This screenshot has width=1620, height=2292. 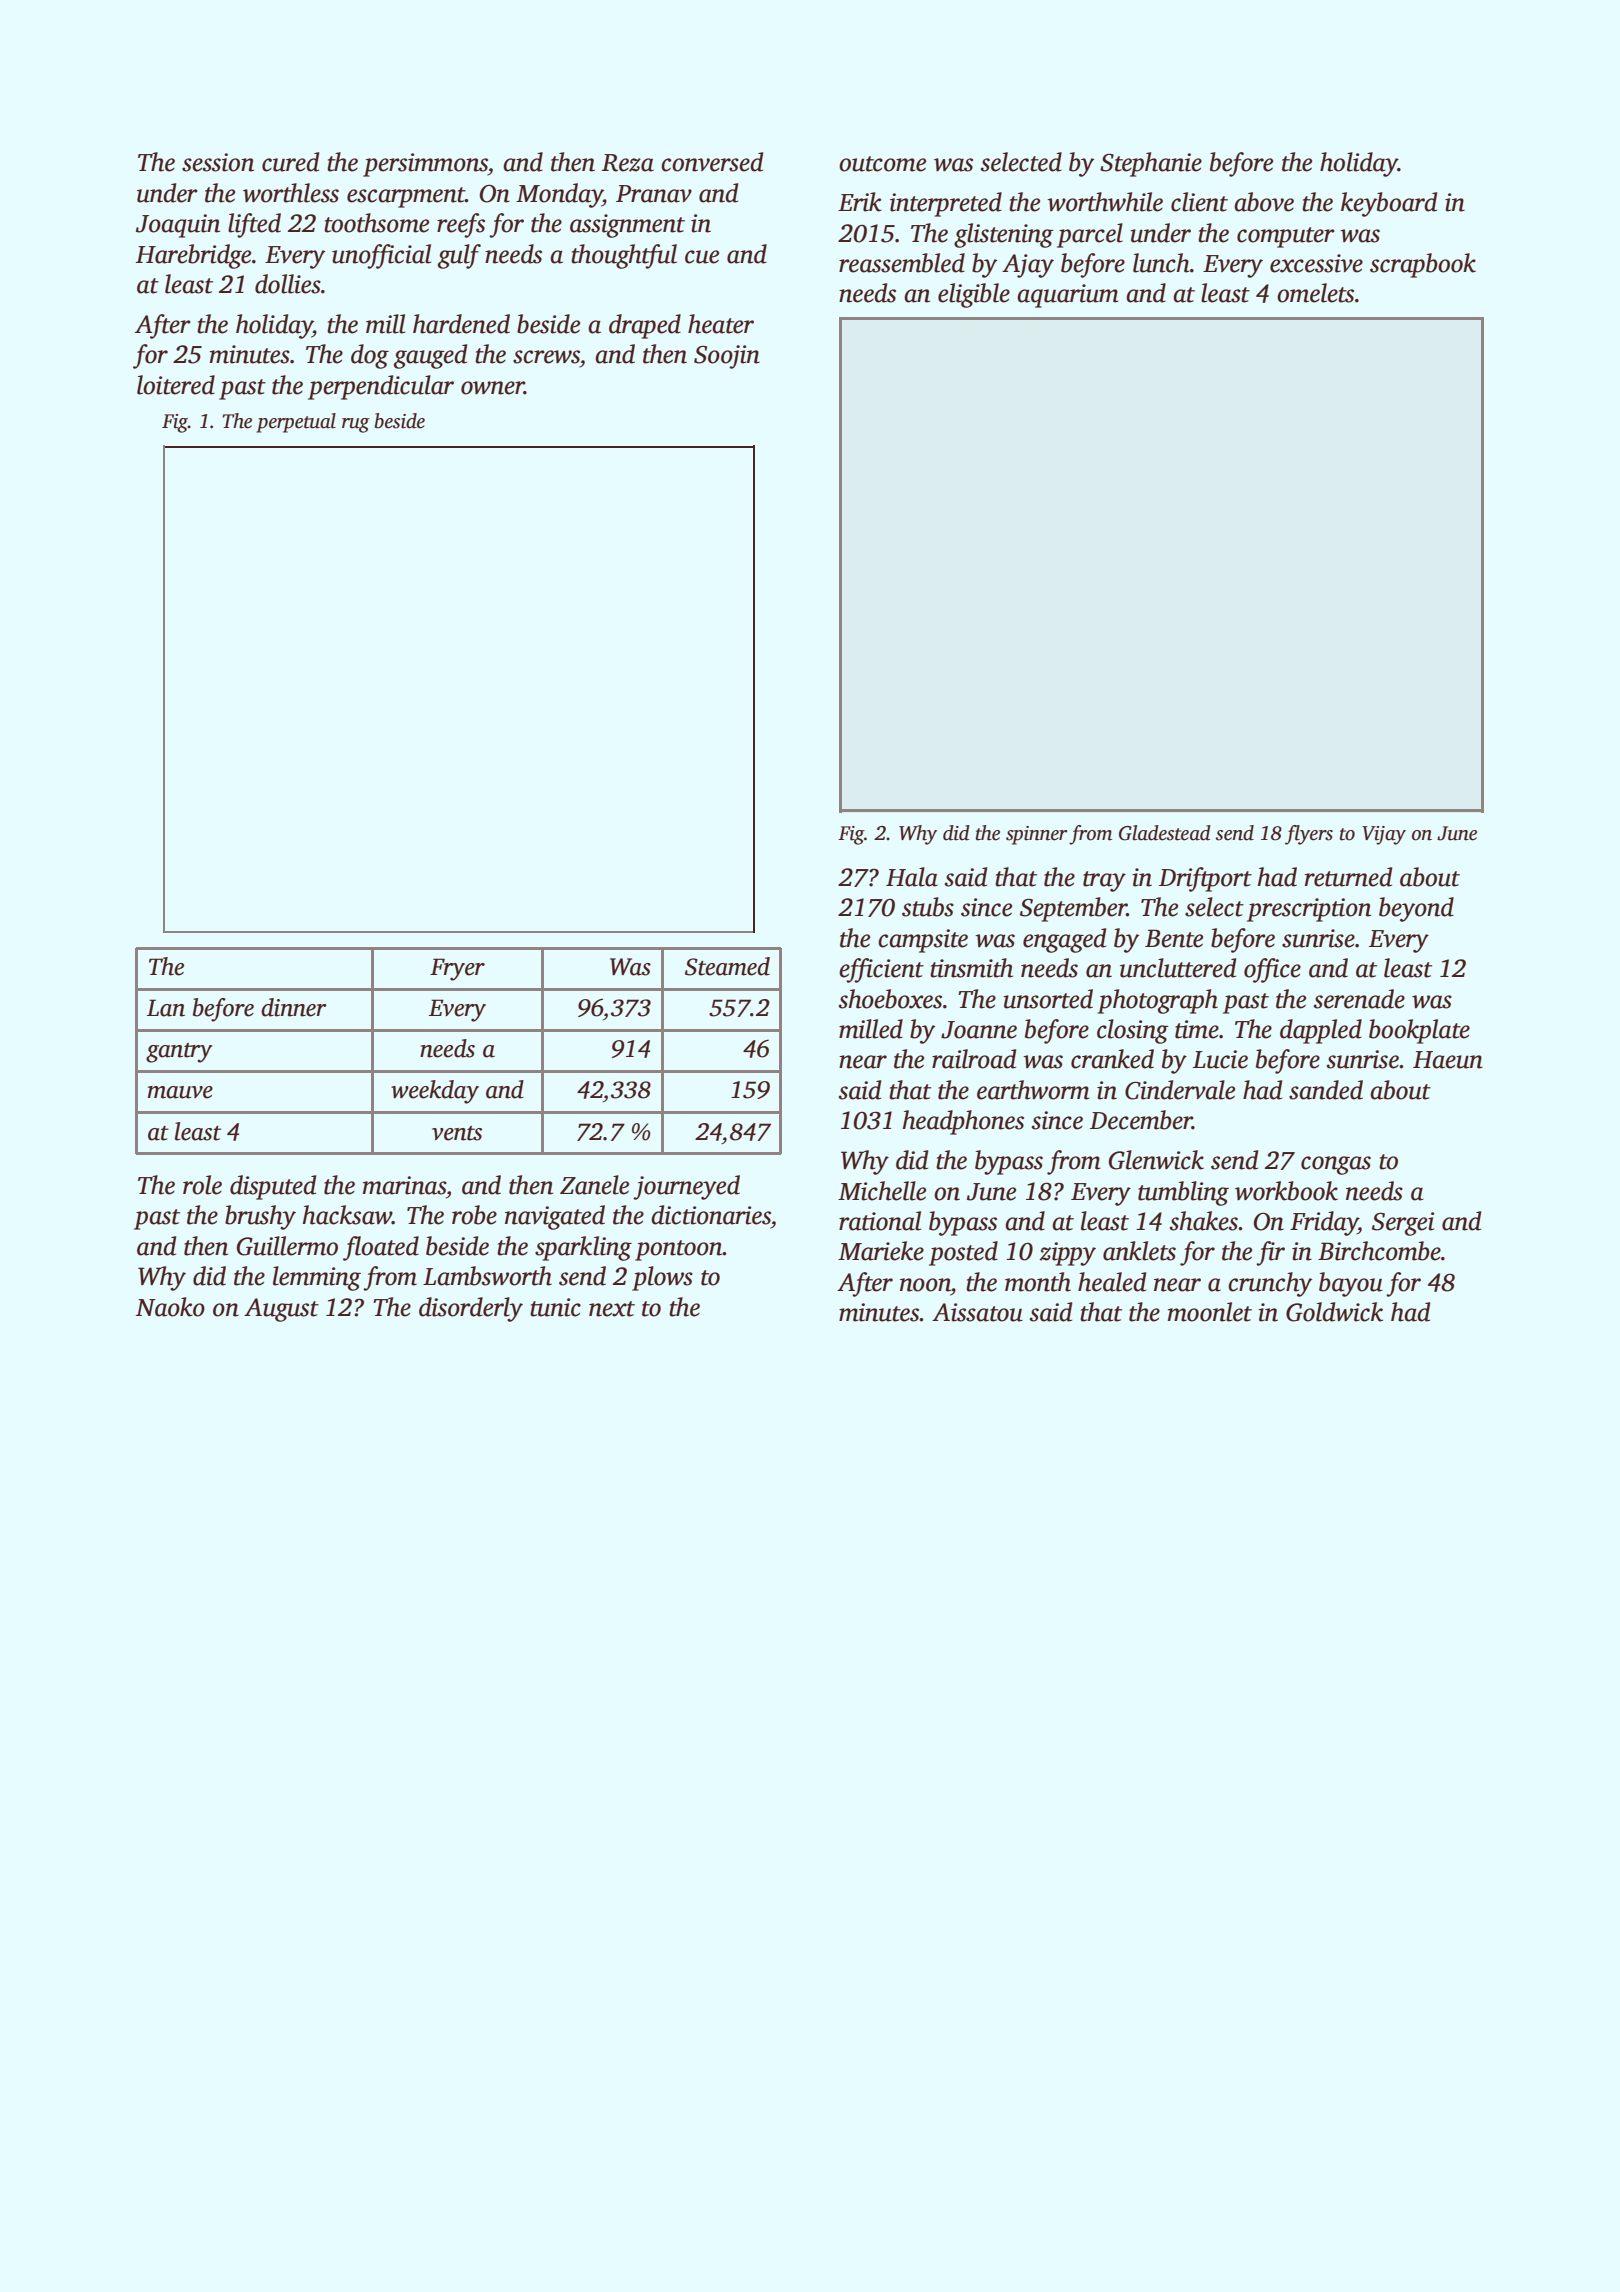 What do you see at coordinates (1384, 835) in the screenshot?
I see `Vijay` at bounding box center [1384, 835].
